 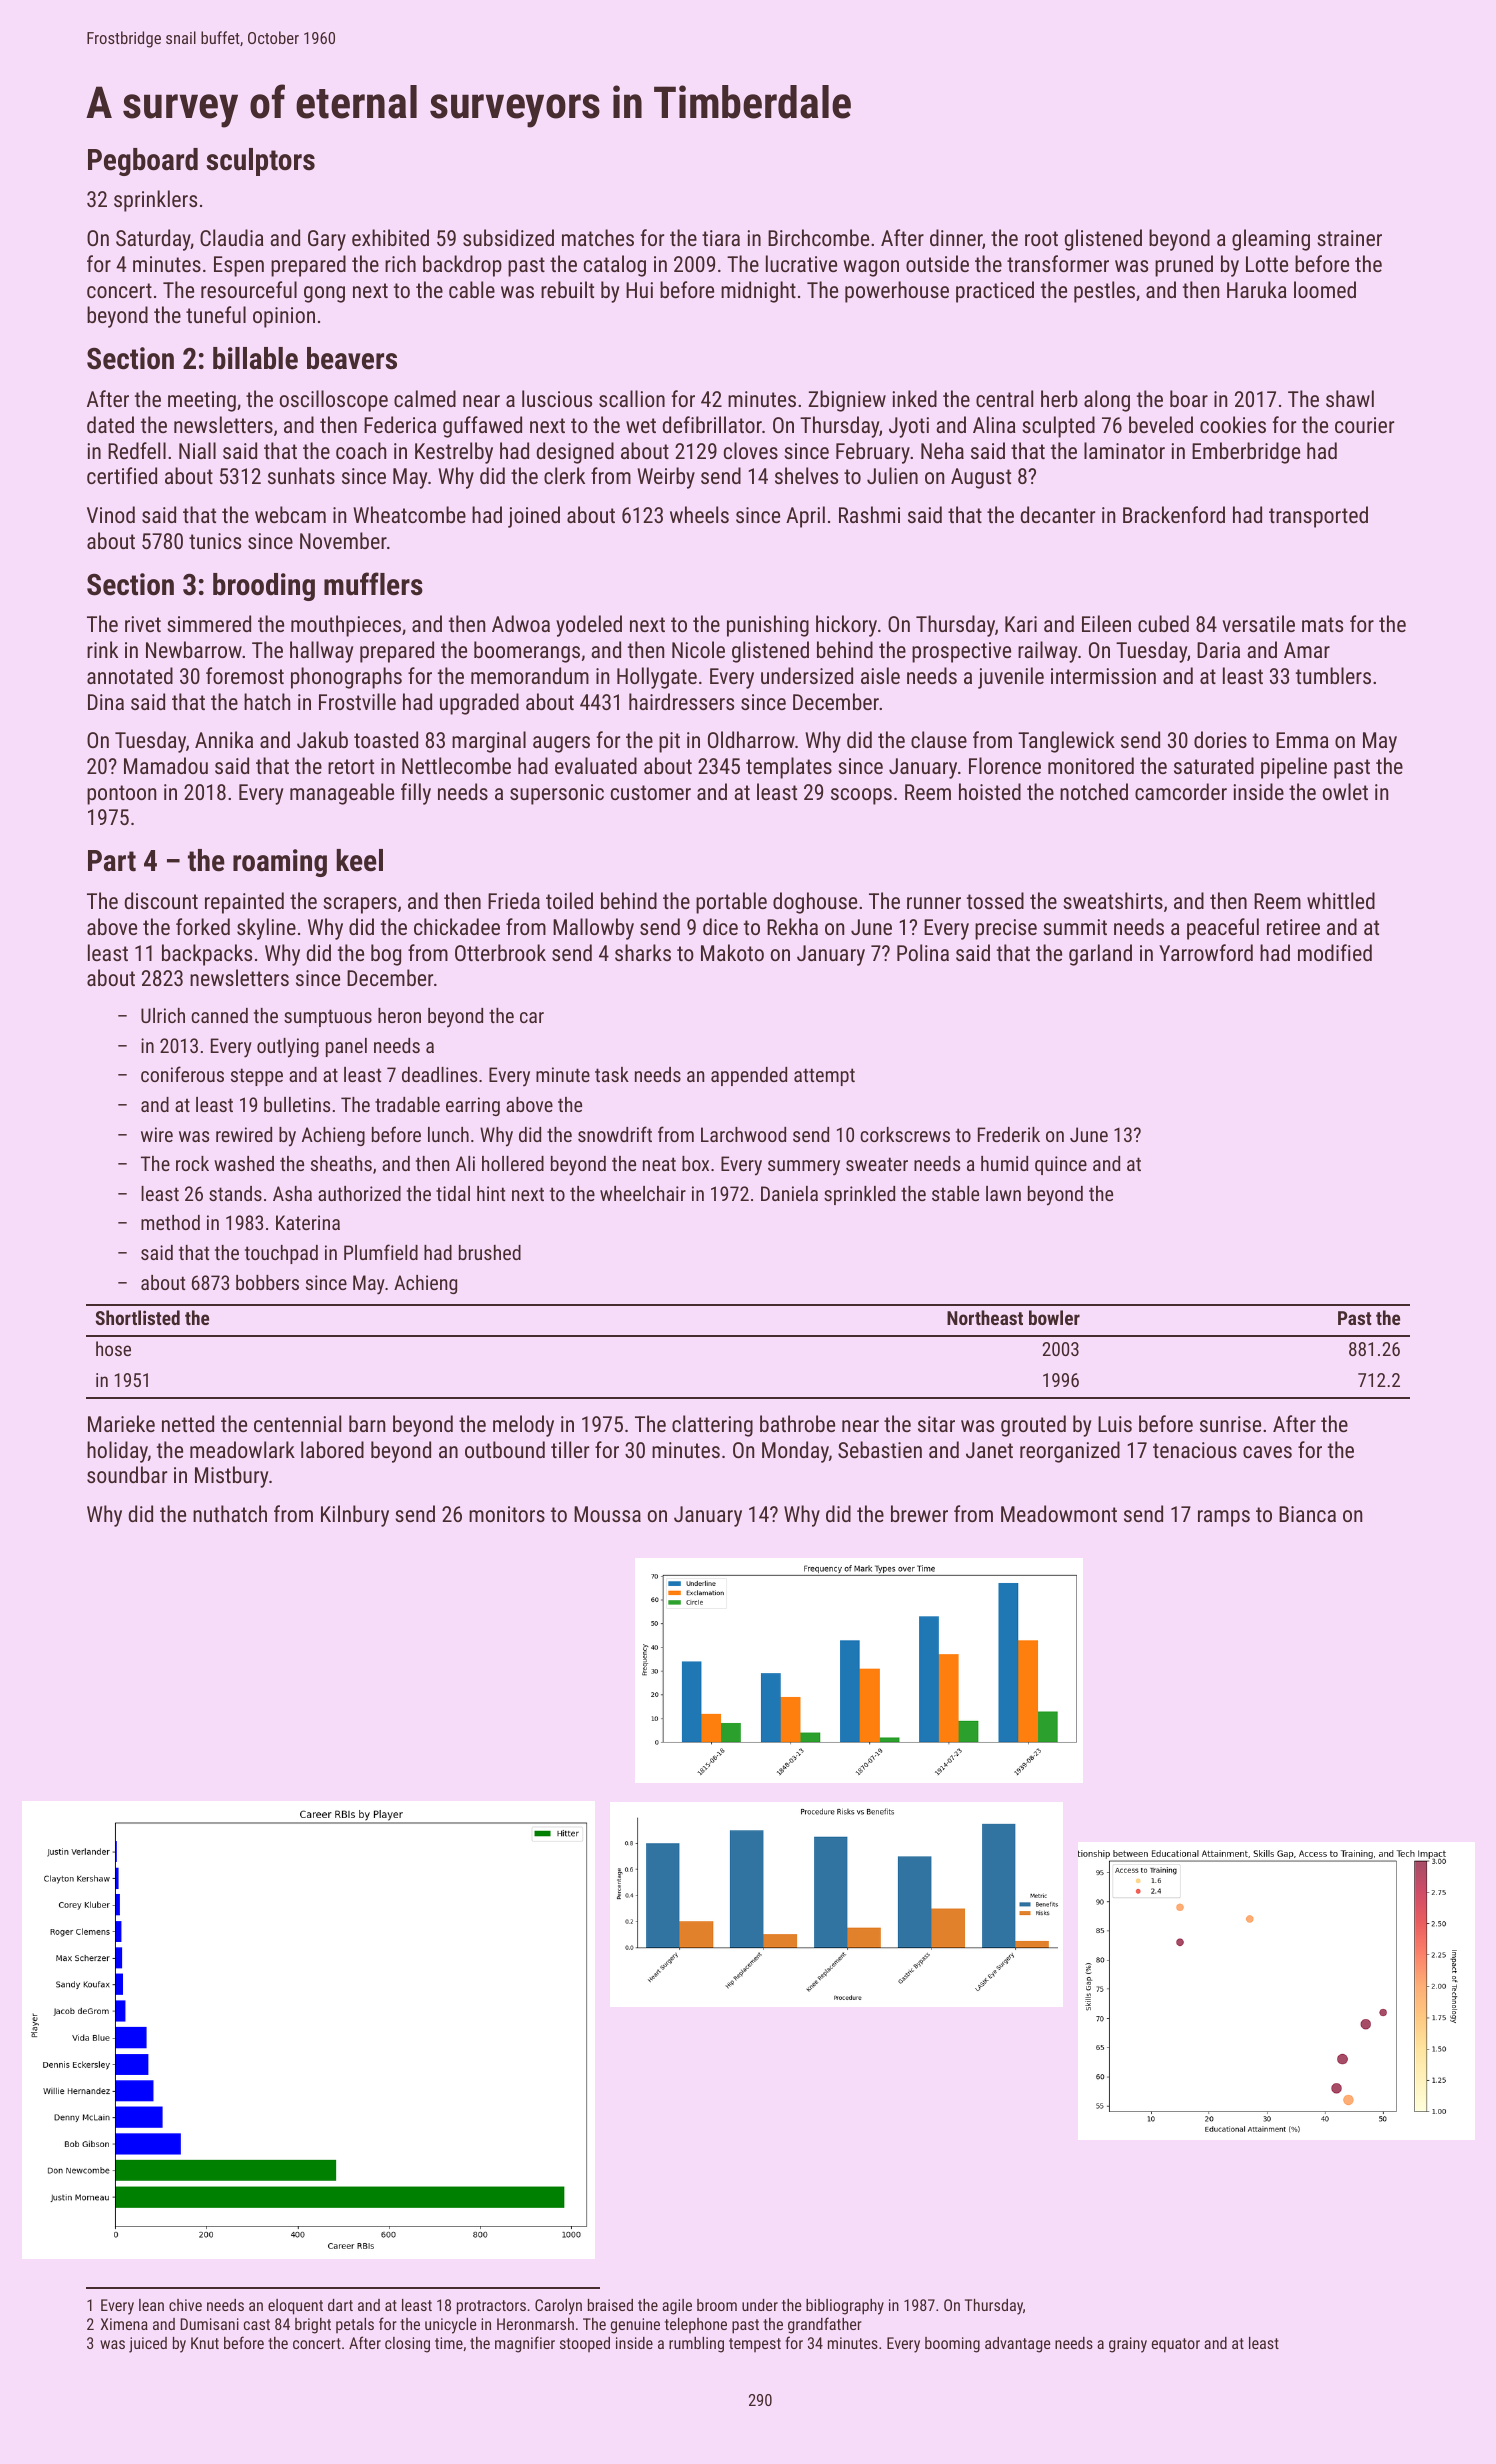 What do you see at coordinates (607, 1514) in the screenshot?
I see `Moussa` at bounding box center [607, 1514].
